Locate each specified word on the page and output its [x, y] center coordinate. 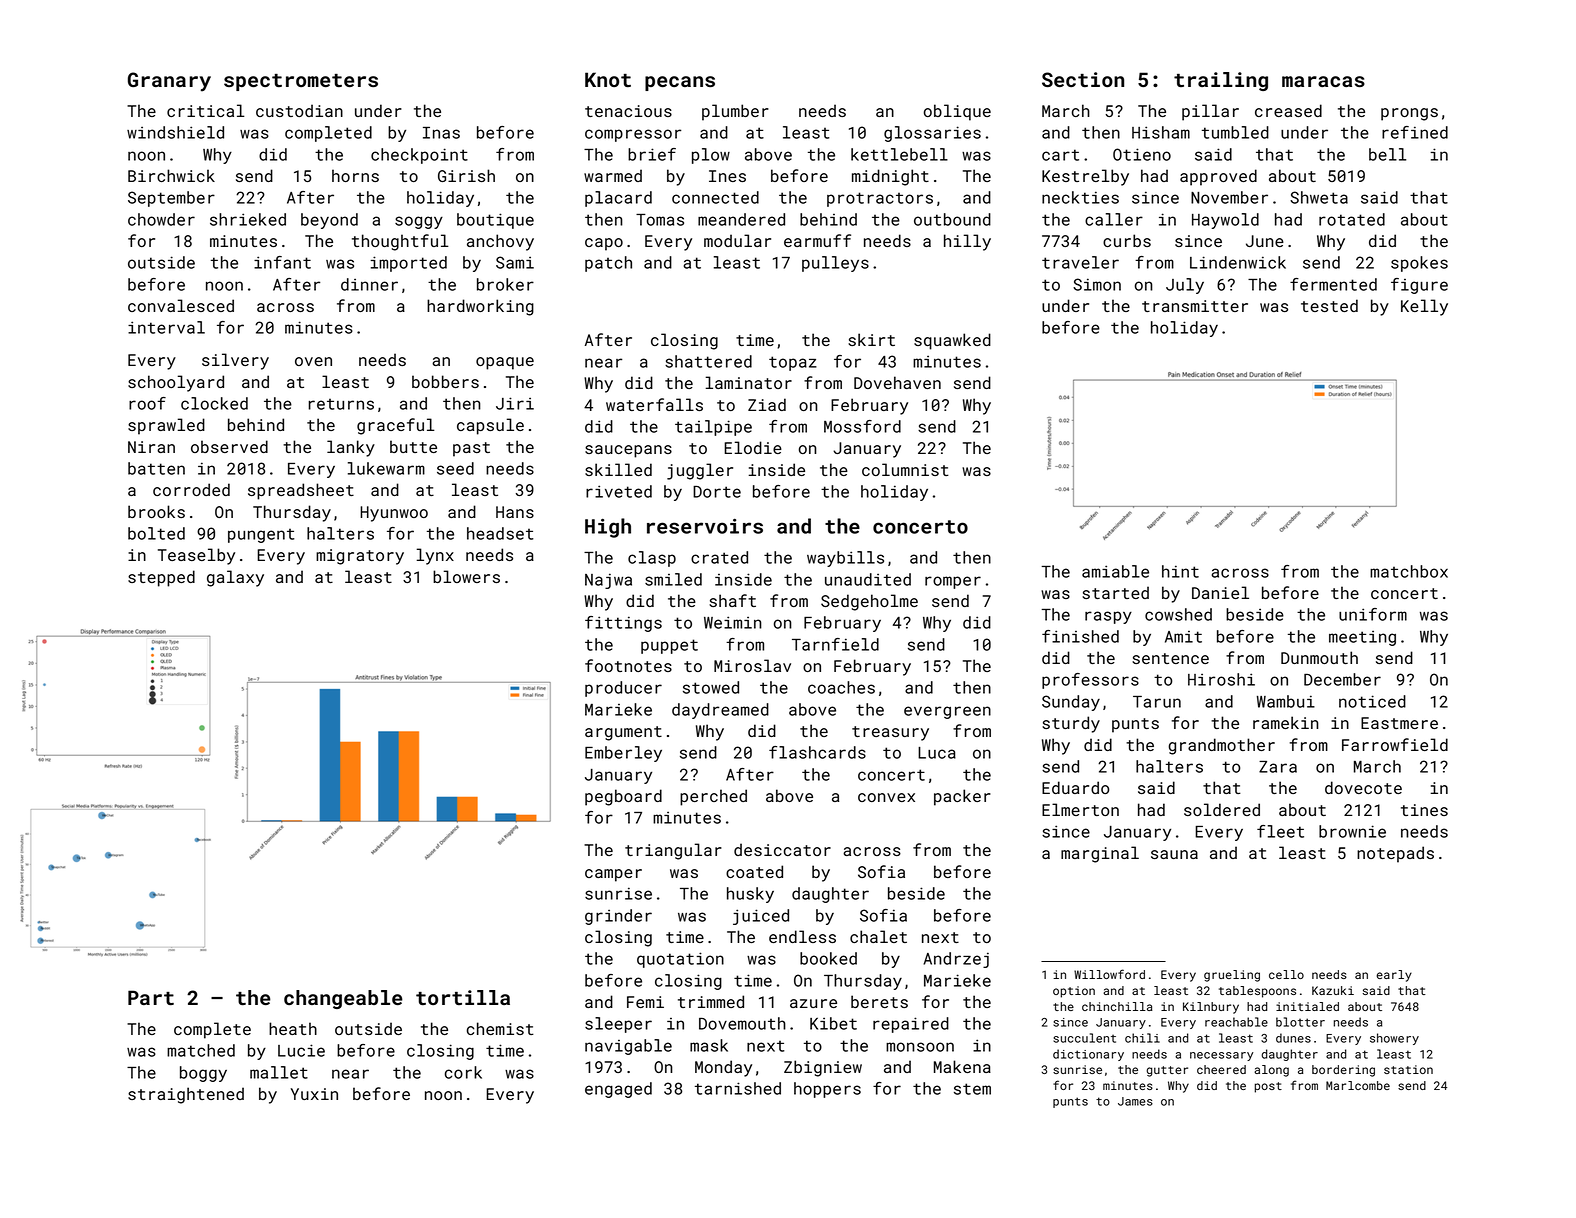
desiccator [782, 849]
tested [1329, 305]
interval [166, 327]
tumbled [1235, 132]
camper [613, 875]
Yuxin [314, 1094]
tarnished [738, 1088]
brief [652, 154]
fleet [1280, 831]
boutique [495, 221]
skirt [871, 339]
